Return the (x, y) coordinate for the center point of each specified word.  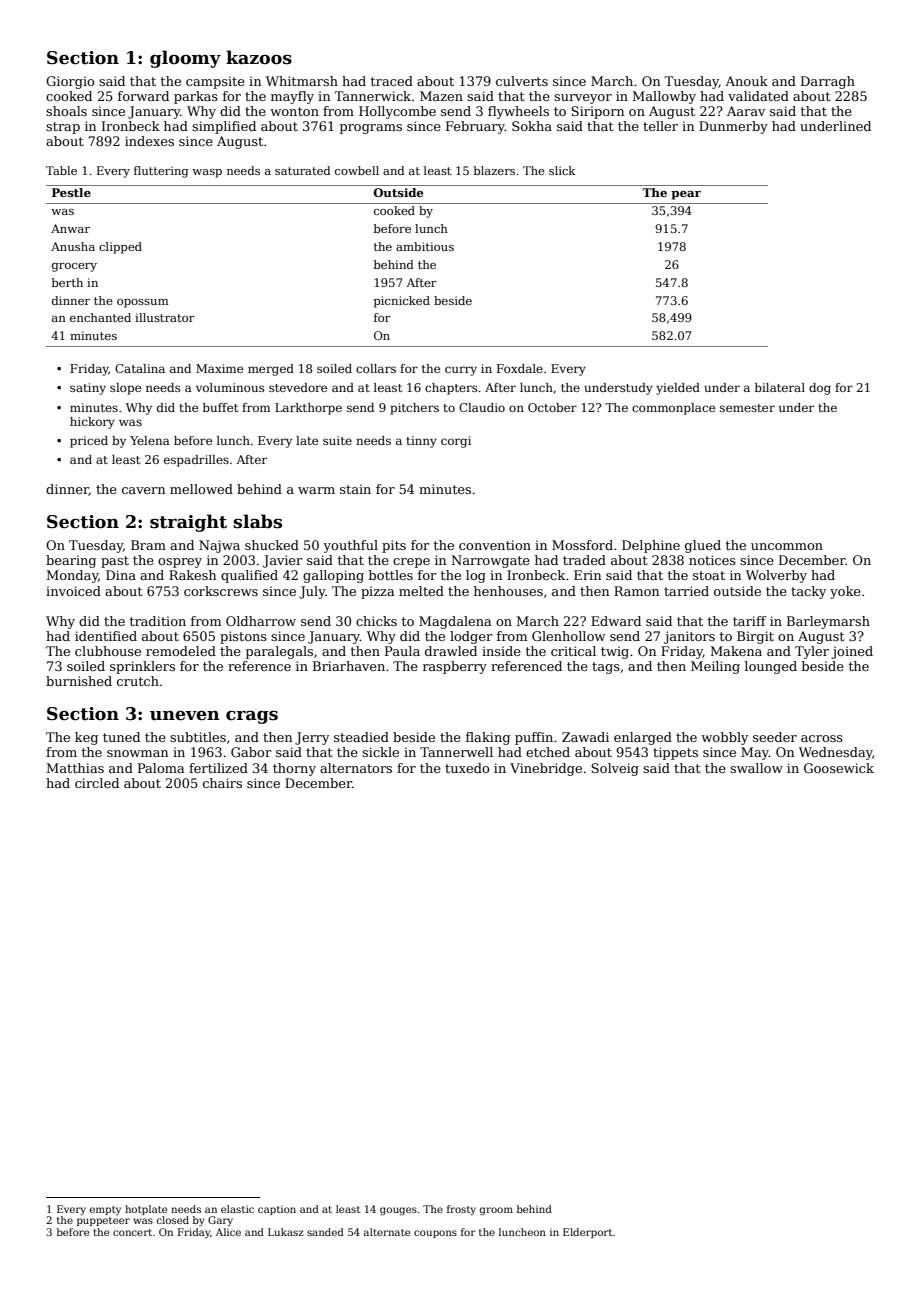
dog (820, 389)
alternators (356, 768)
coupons (435, 1234)
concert (132, 1232)
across (822, 738)
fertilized (218, 768)
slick (562, 170)
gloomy (185, 59)
